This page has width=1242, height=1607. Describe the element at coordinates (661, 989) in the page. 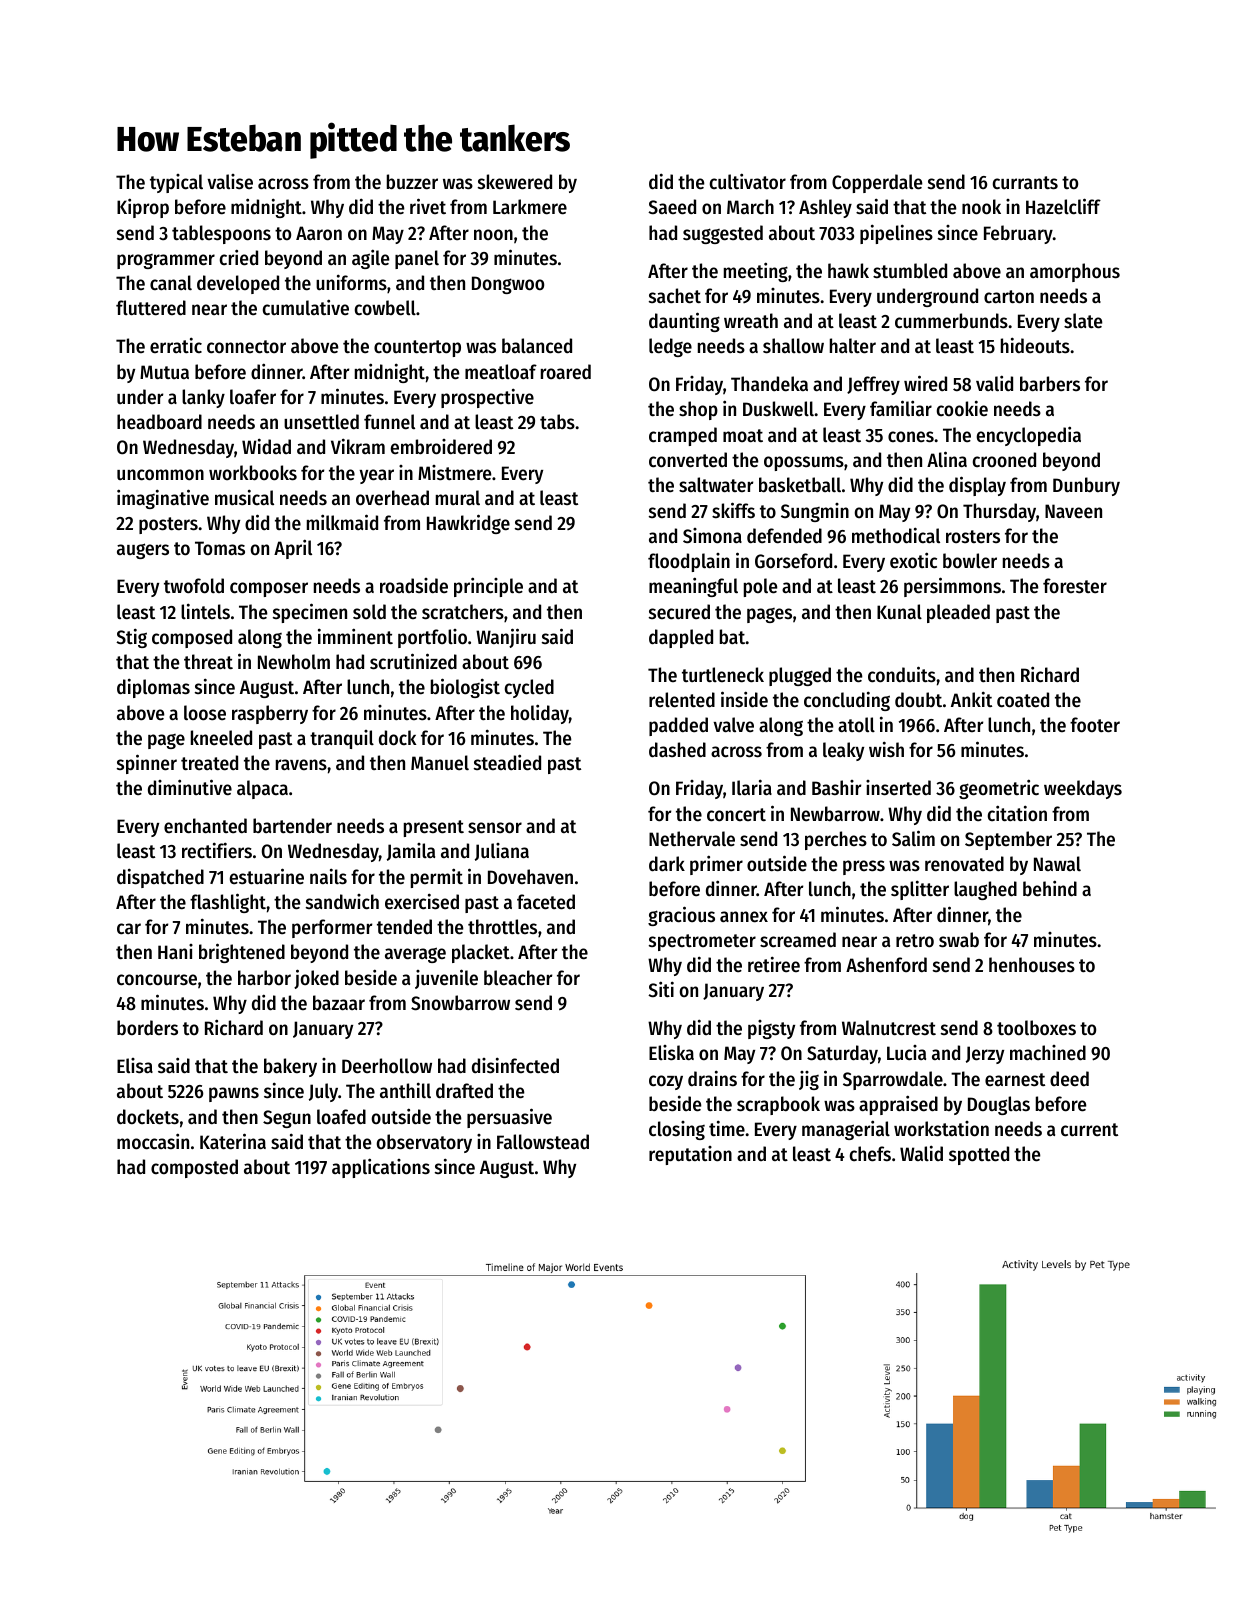

I see `Siti` at that location.
